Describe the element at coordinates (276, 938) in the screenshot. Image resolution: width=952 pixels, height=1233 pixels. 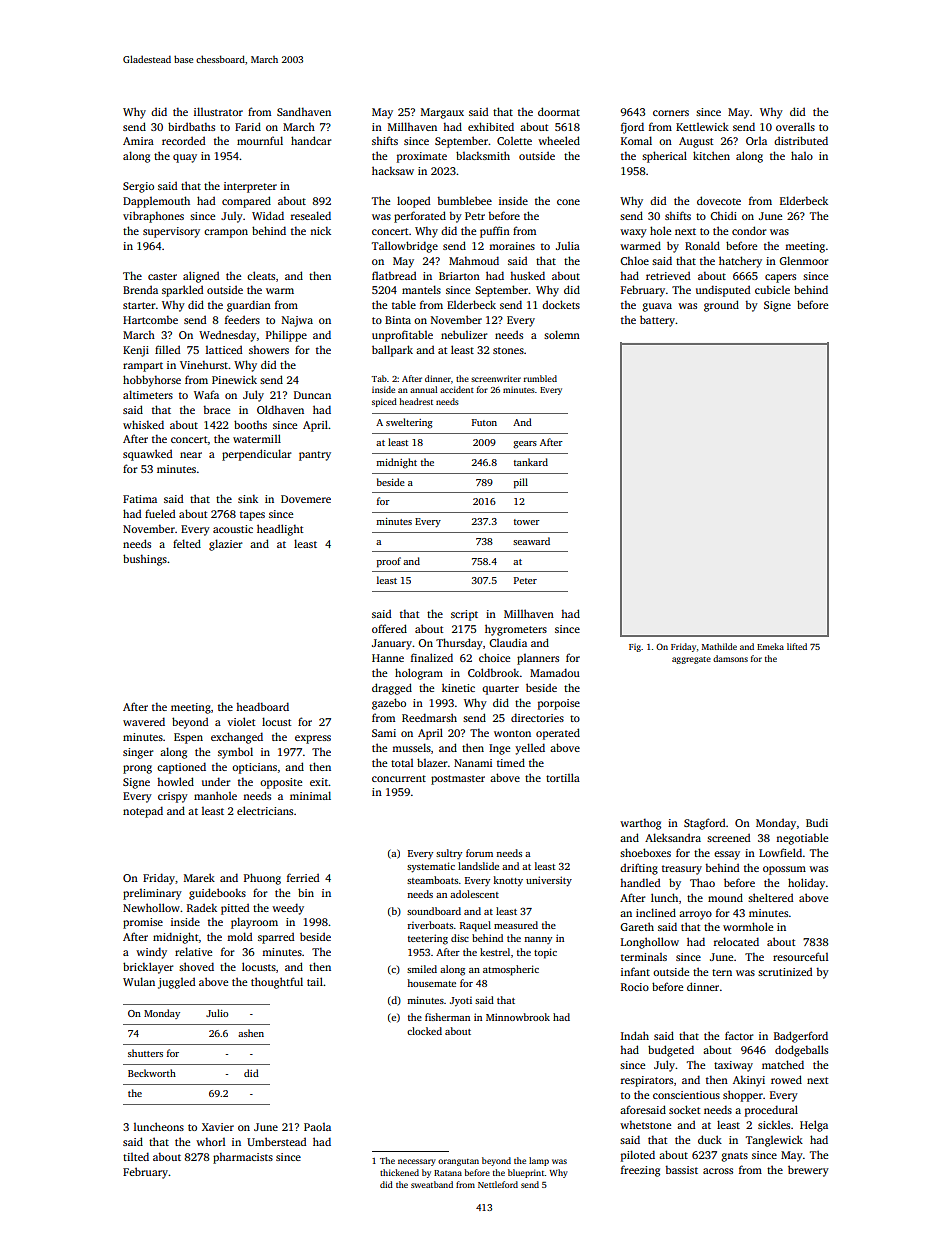
I see `sparred` at that location.
